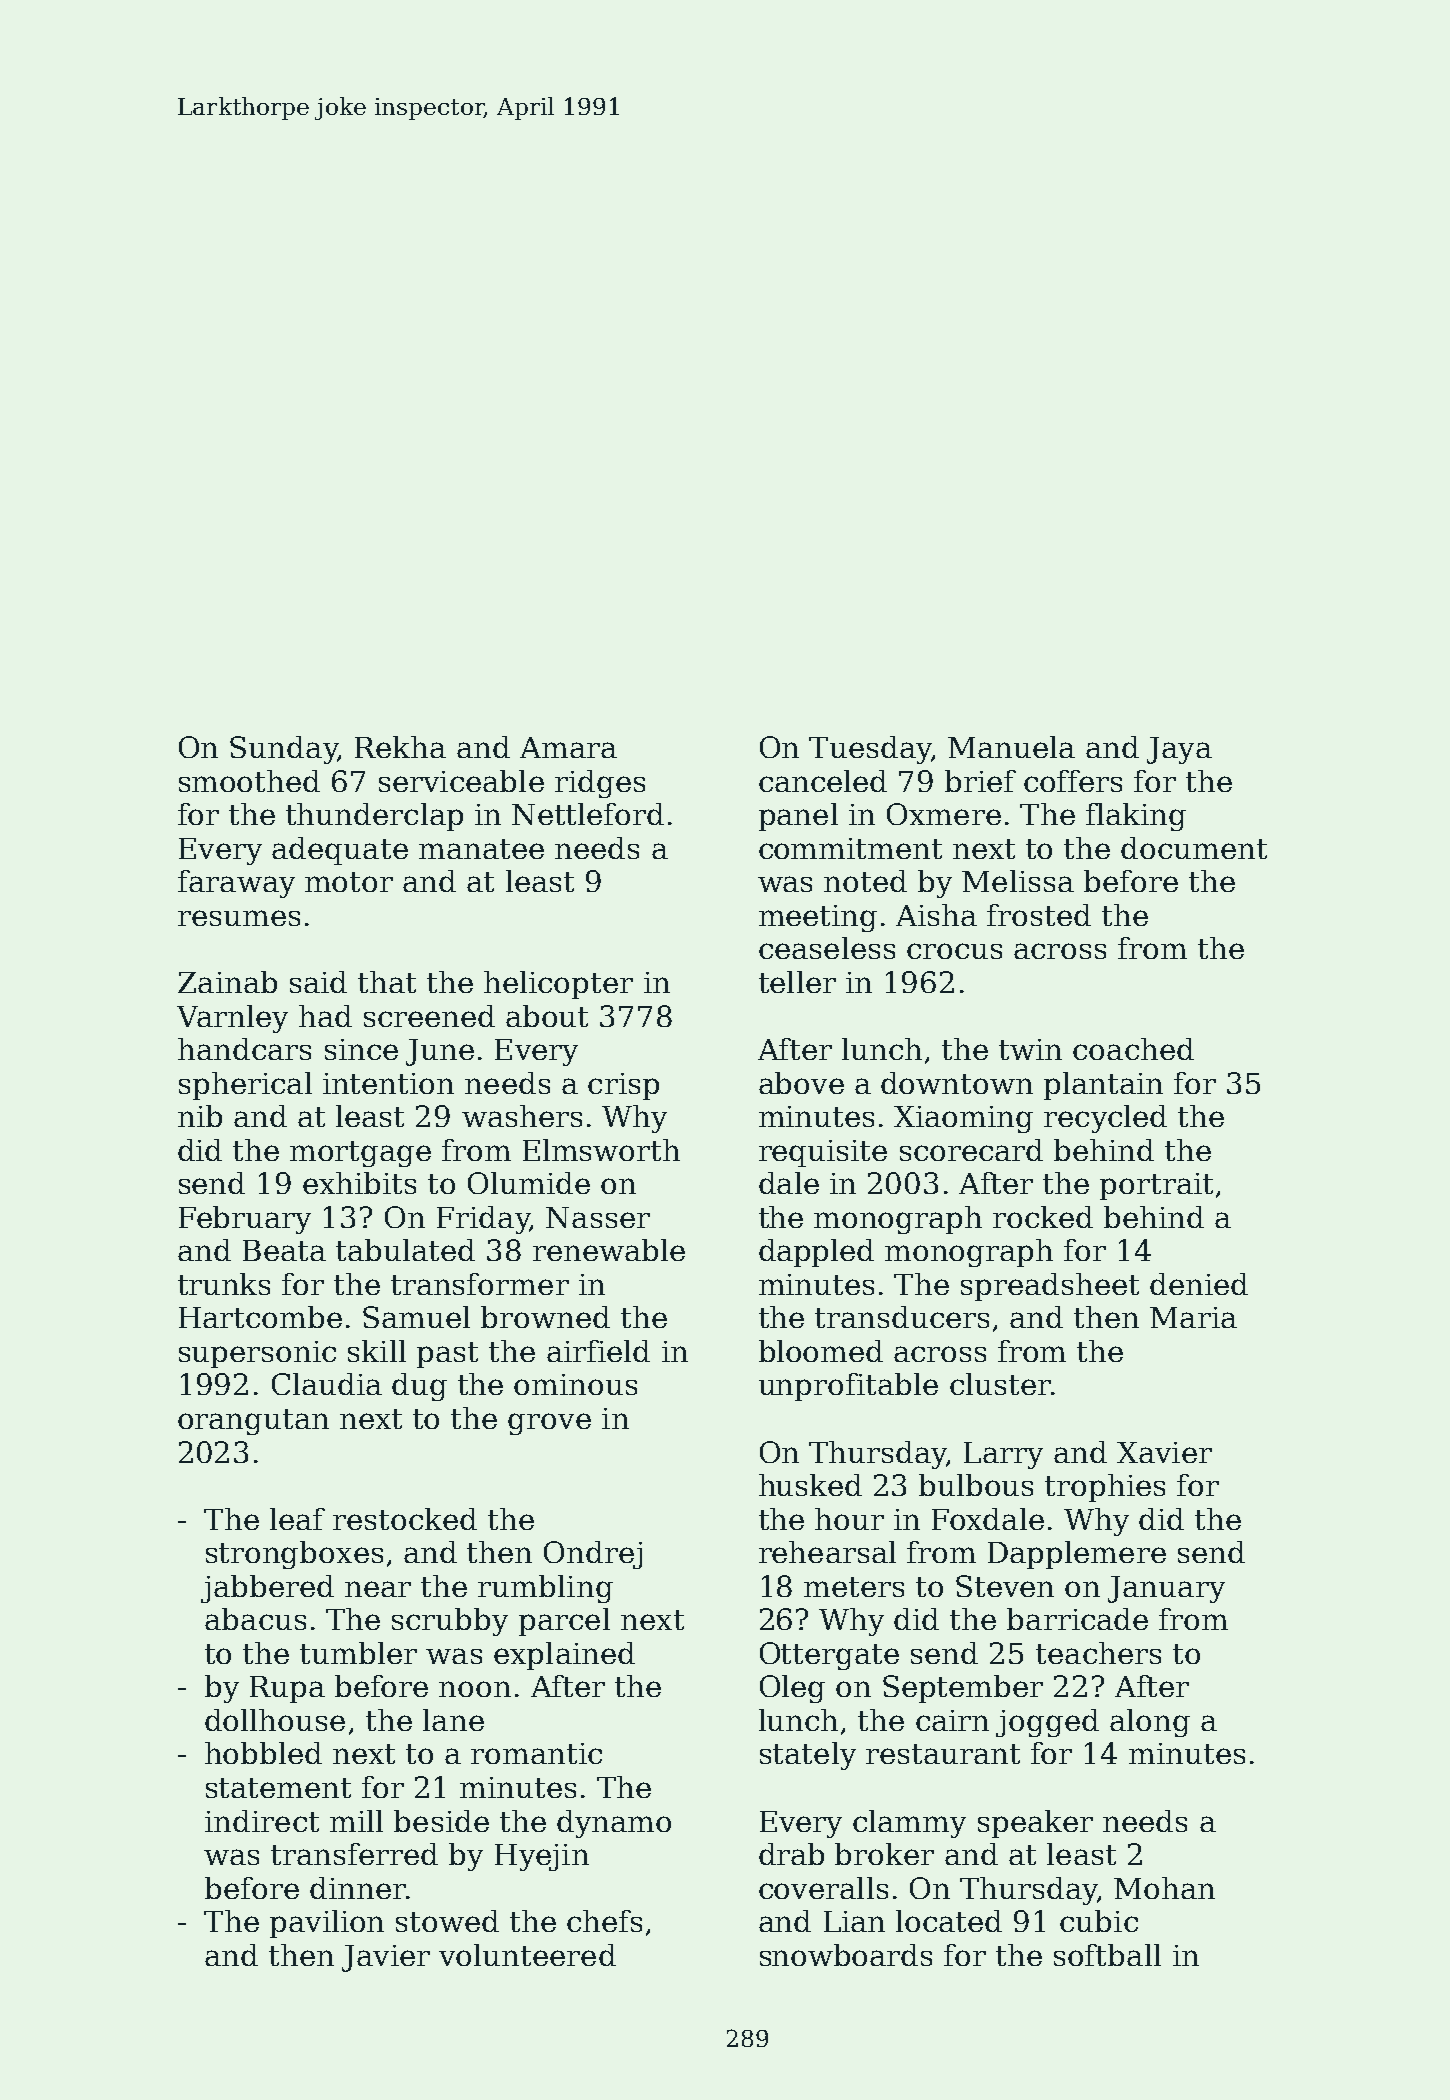  I want to click on rocked, so click(1043, 1217).
